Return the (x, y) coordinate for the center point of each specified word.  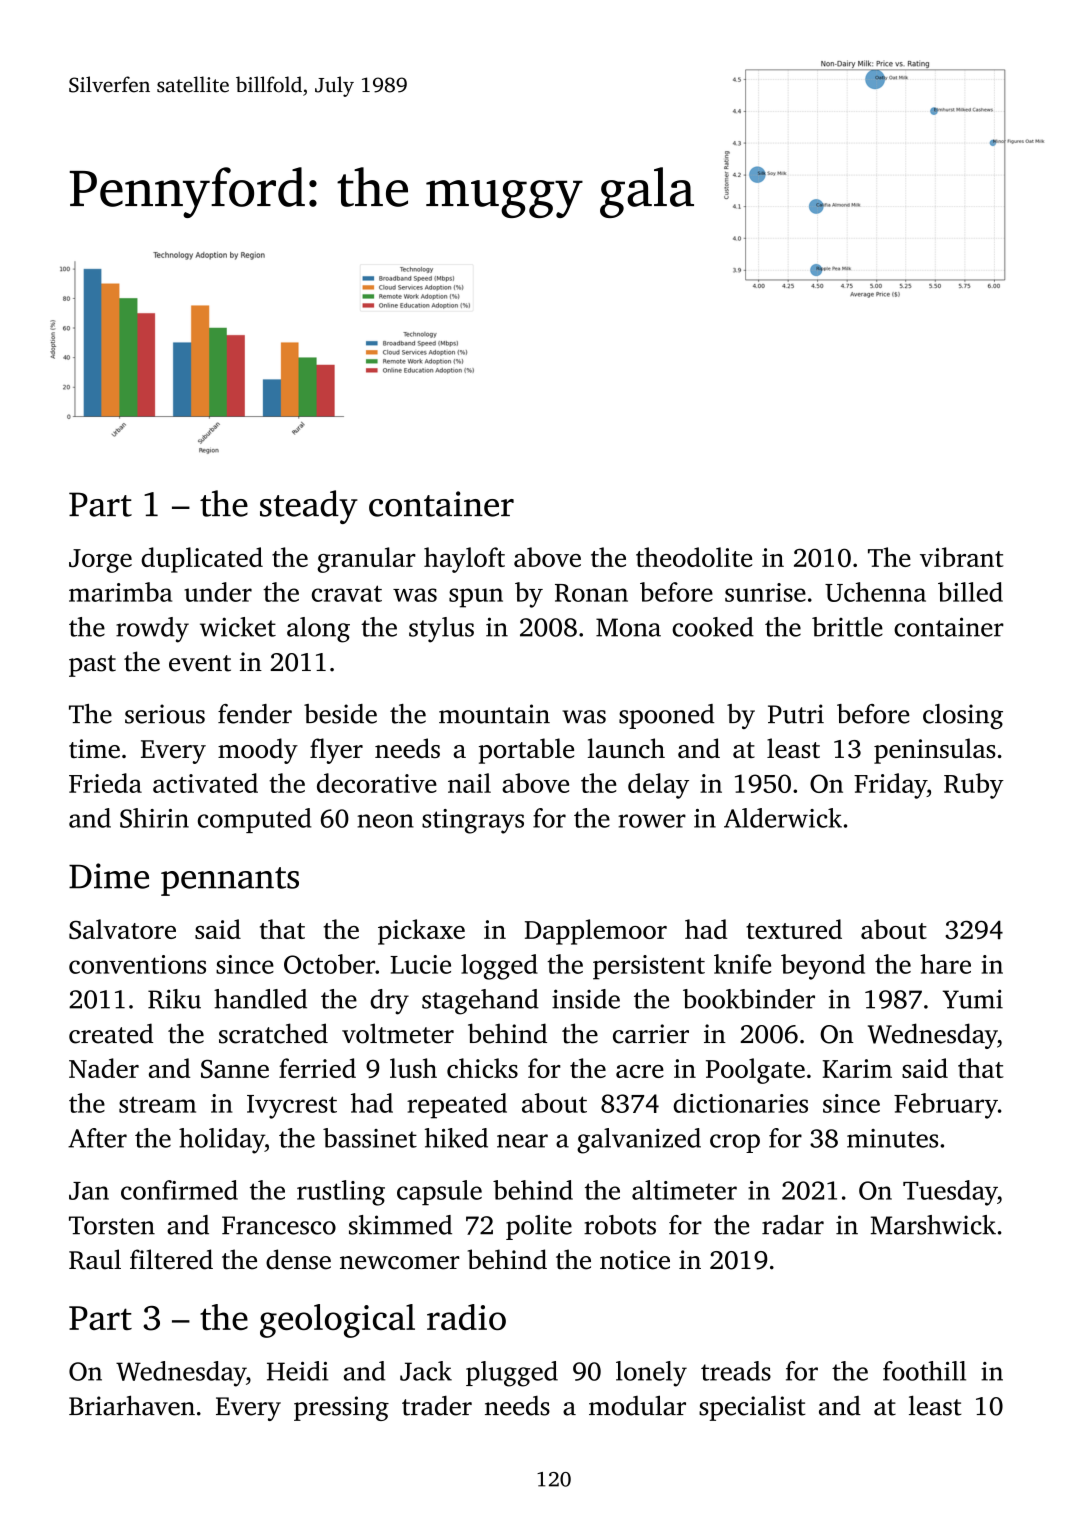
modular (637, 1405)
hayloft (464, 560)
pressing (341, 1408)
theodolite (694, 557)
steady (309, 507)
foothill (924, 1371)
